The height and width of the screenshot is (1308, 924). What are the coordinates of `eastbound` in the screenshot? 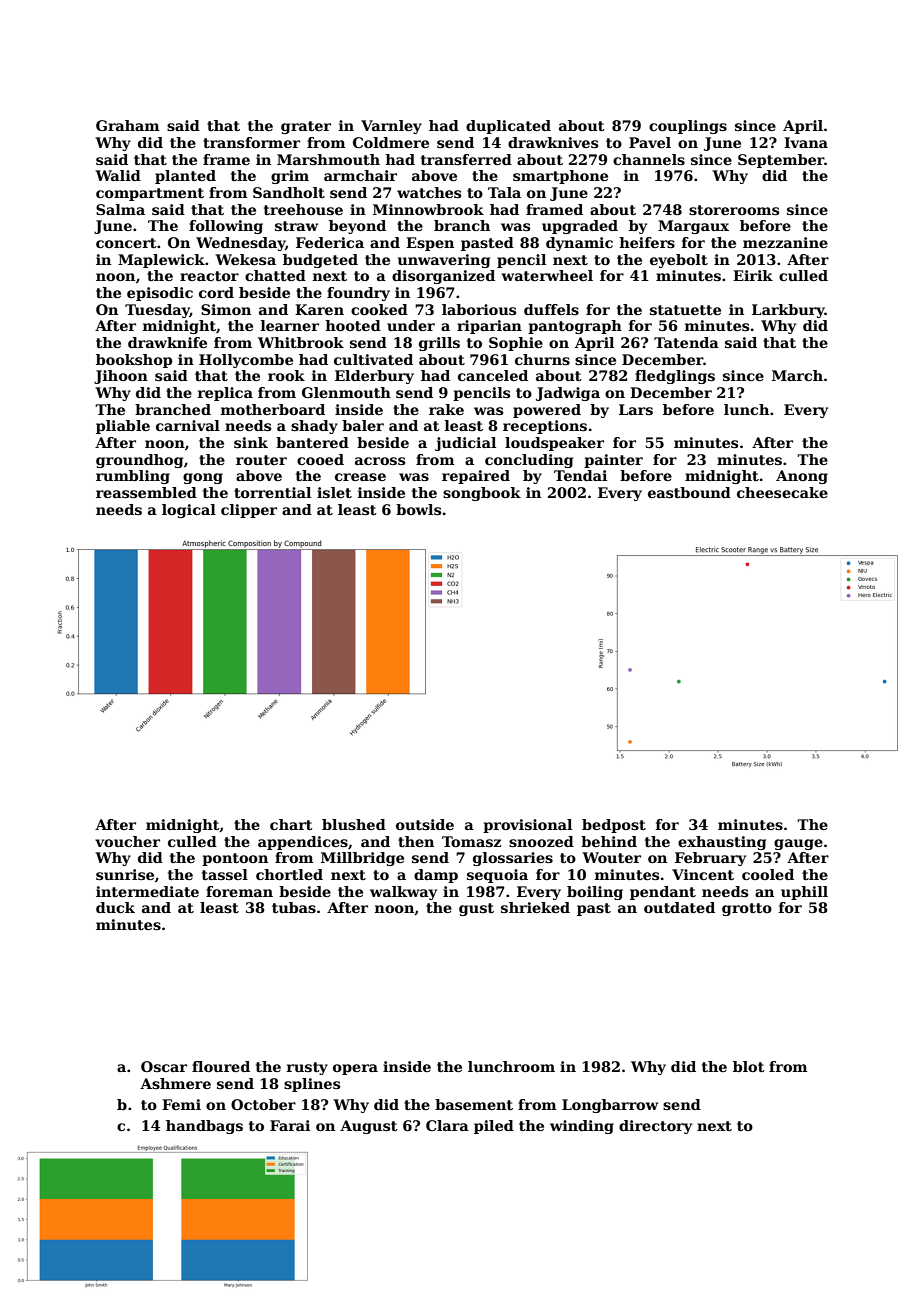 It's located at (689, 492).
